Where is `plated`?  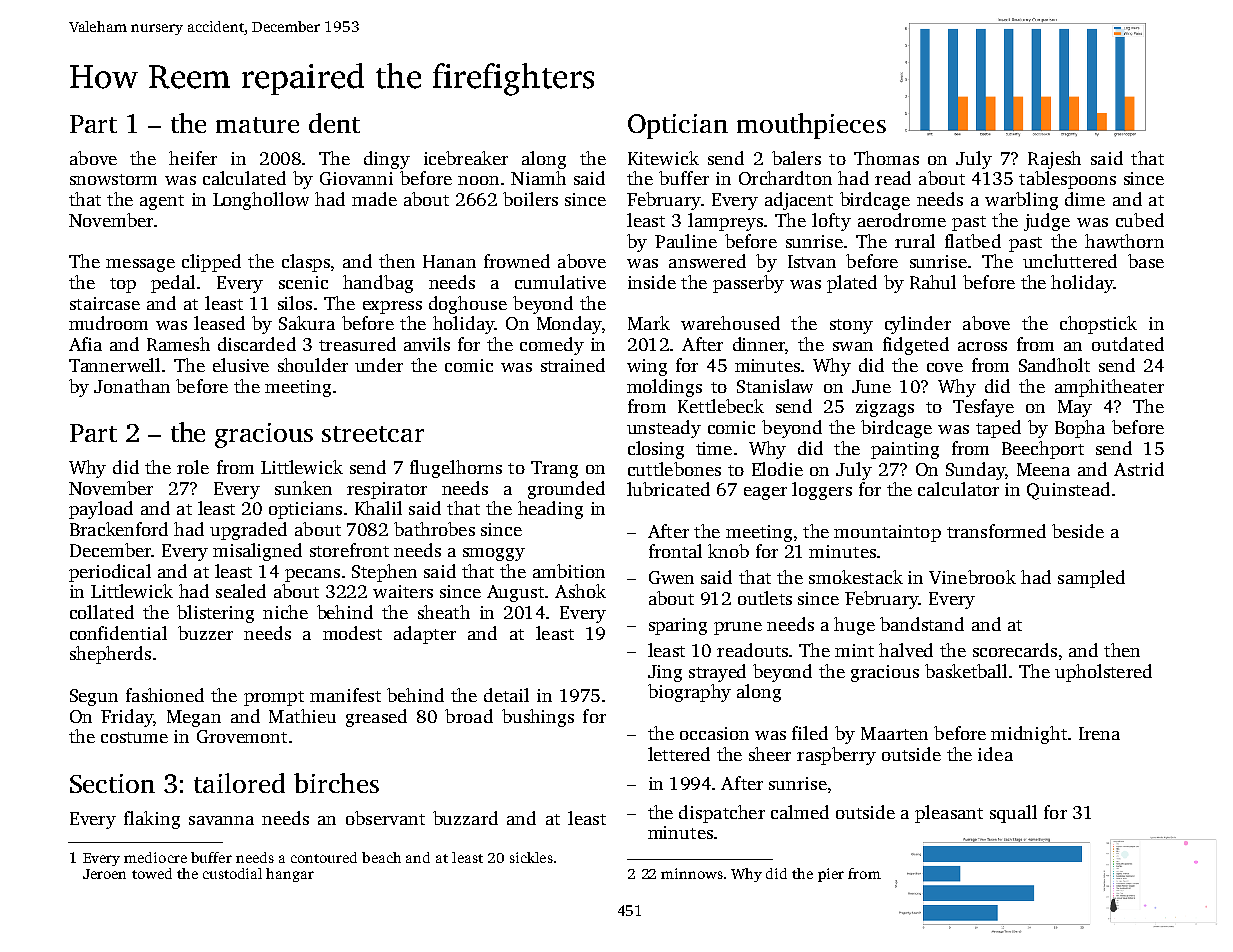 plated is located at coordinates (852, 284).
